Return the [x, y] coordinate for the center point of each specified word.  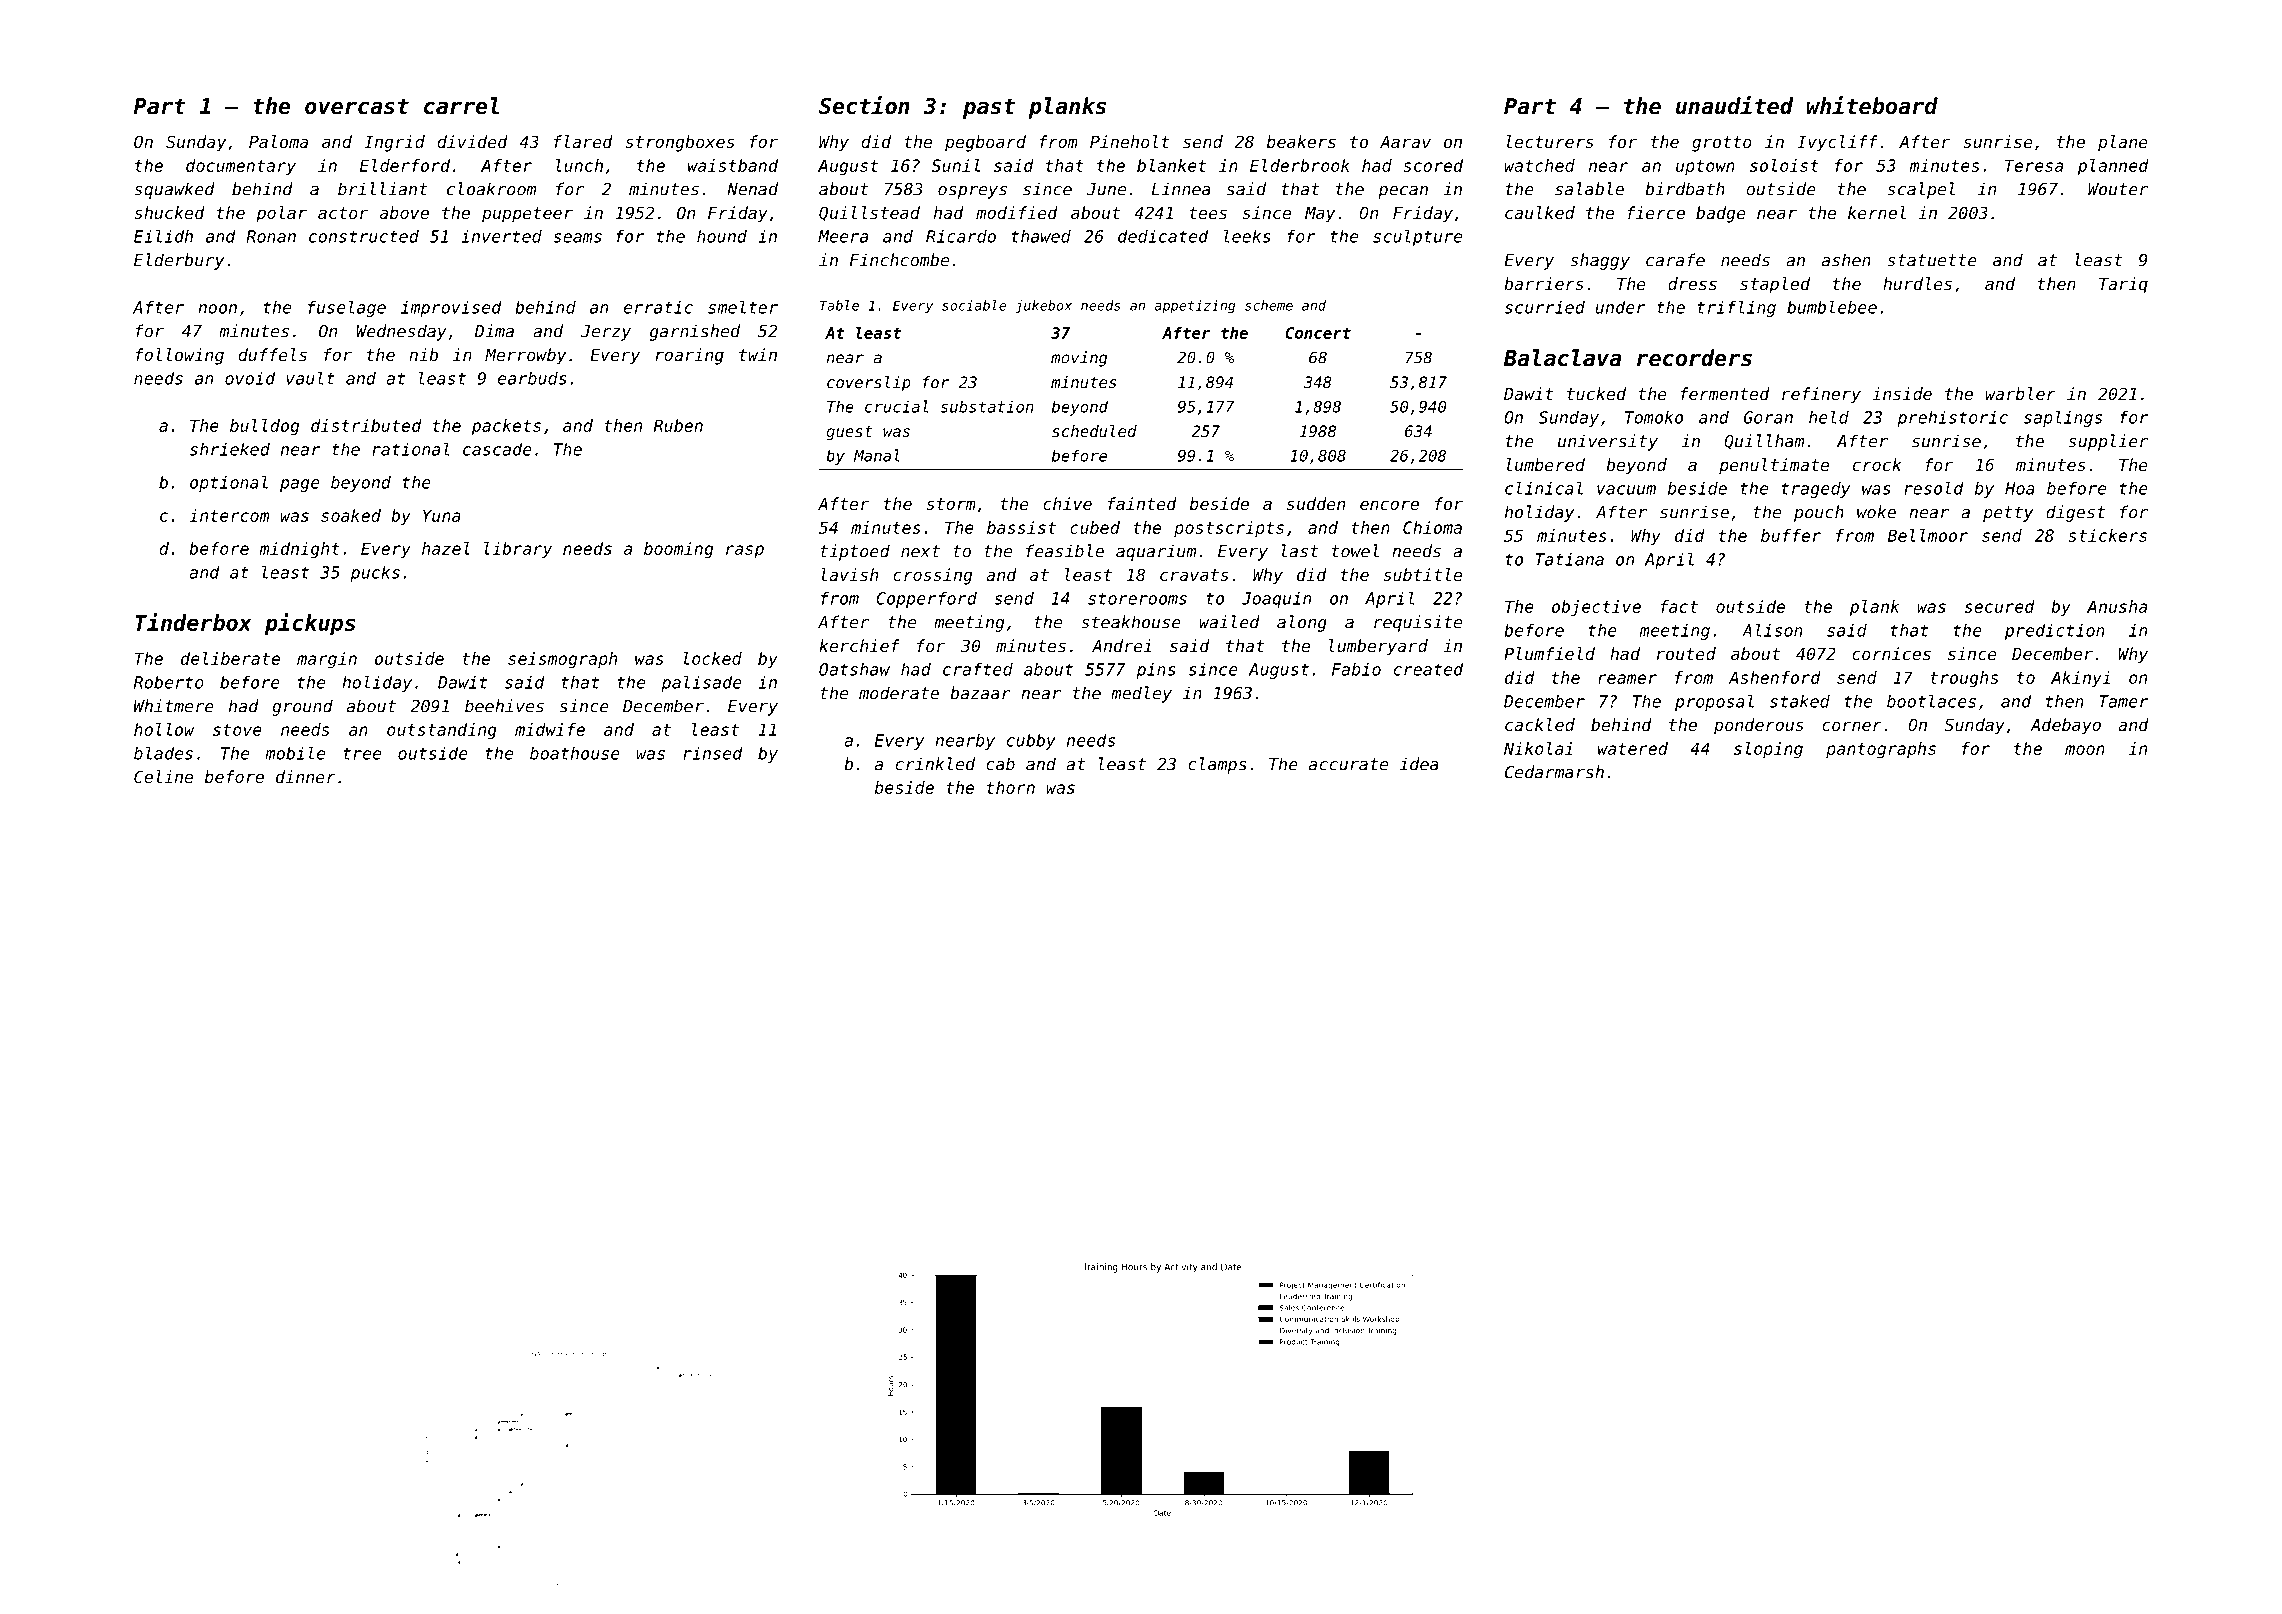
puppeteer [527, 215]
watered [1633, 748]
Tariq [2123, 285]
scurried [1545, 307]
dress [1692, 283]
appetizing [1195, 306]
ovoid [250, 378]
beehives [504, 706]
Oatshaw [854, 669]
